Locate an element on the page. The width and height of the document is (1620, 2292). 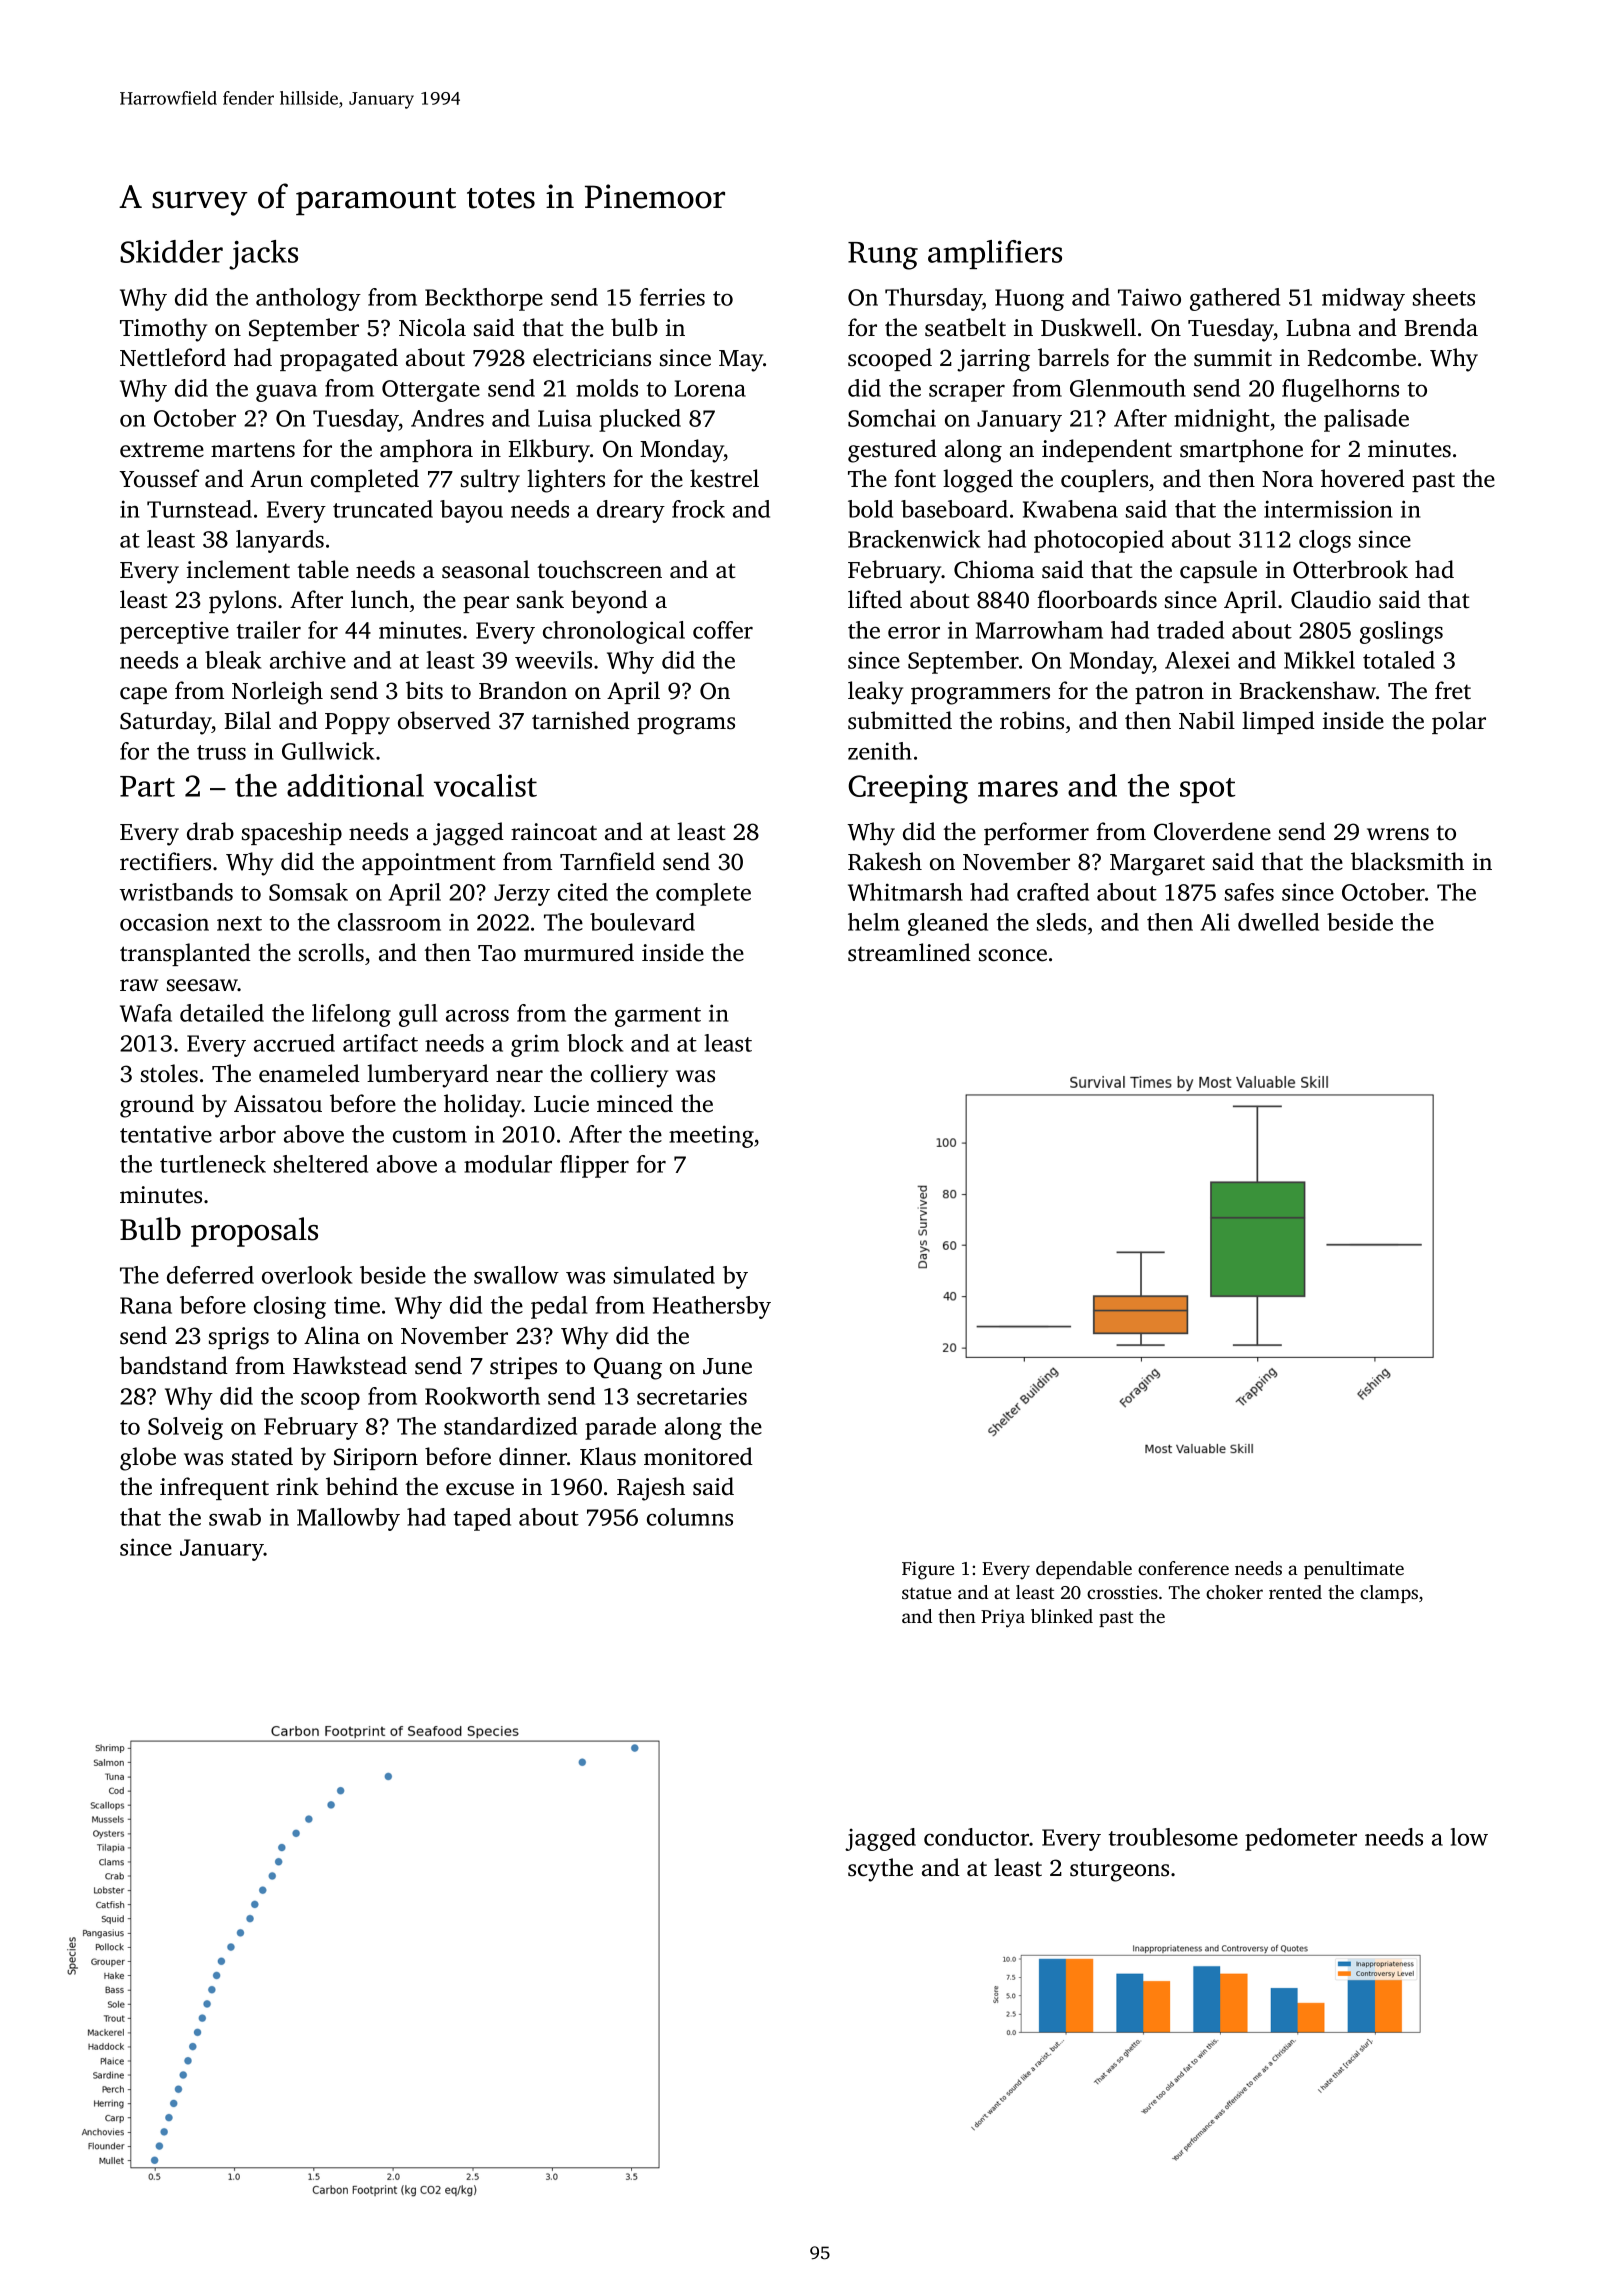
lifelong is located at coordinates (351, 1015).
